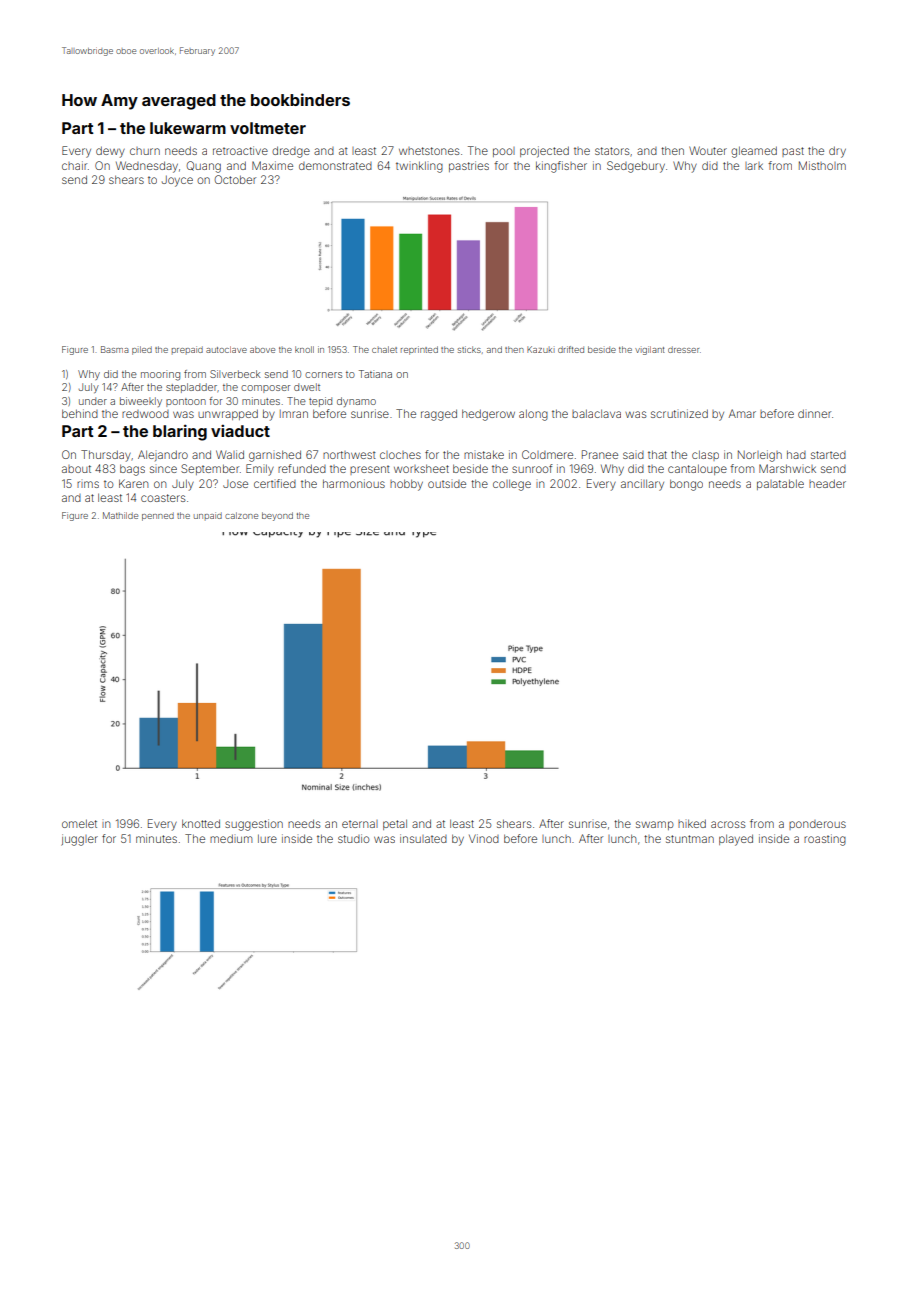  I want to click on prepaid, so click(187, 350).
